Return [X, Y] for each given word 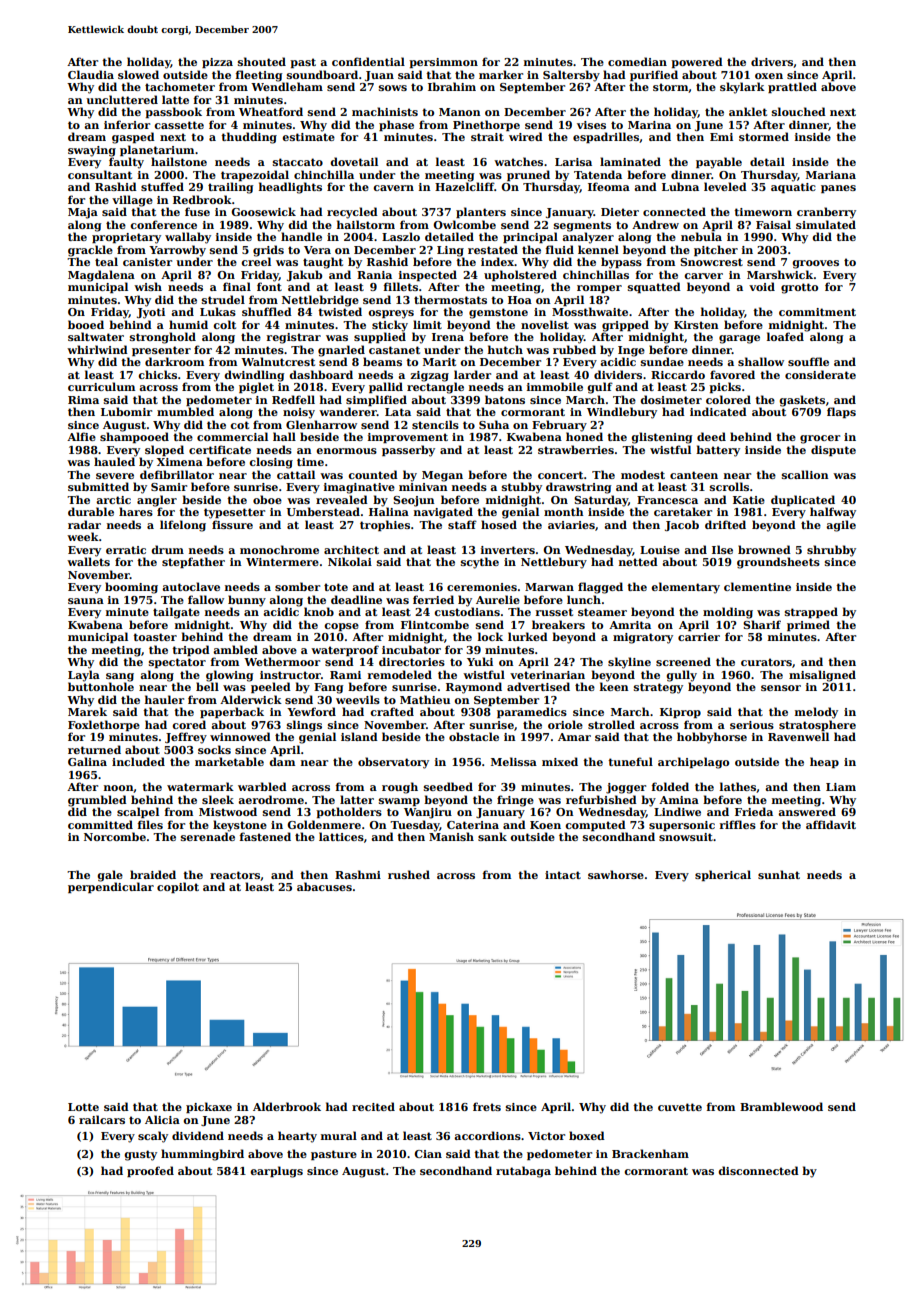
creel [256, 261]
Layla [84, 676]
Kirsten [696, 325]
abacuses [324, 886]
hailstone [179, 161]
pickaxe [209, 1107]
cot [239, 425]
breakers [558, 624]
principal [530, 237]
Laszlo [401, 236]
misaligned [822, 676]
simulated [826, 224]
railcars [102, 1119]
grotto [799, 288]
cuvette [680, 1107]
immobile [555, 386]
